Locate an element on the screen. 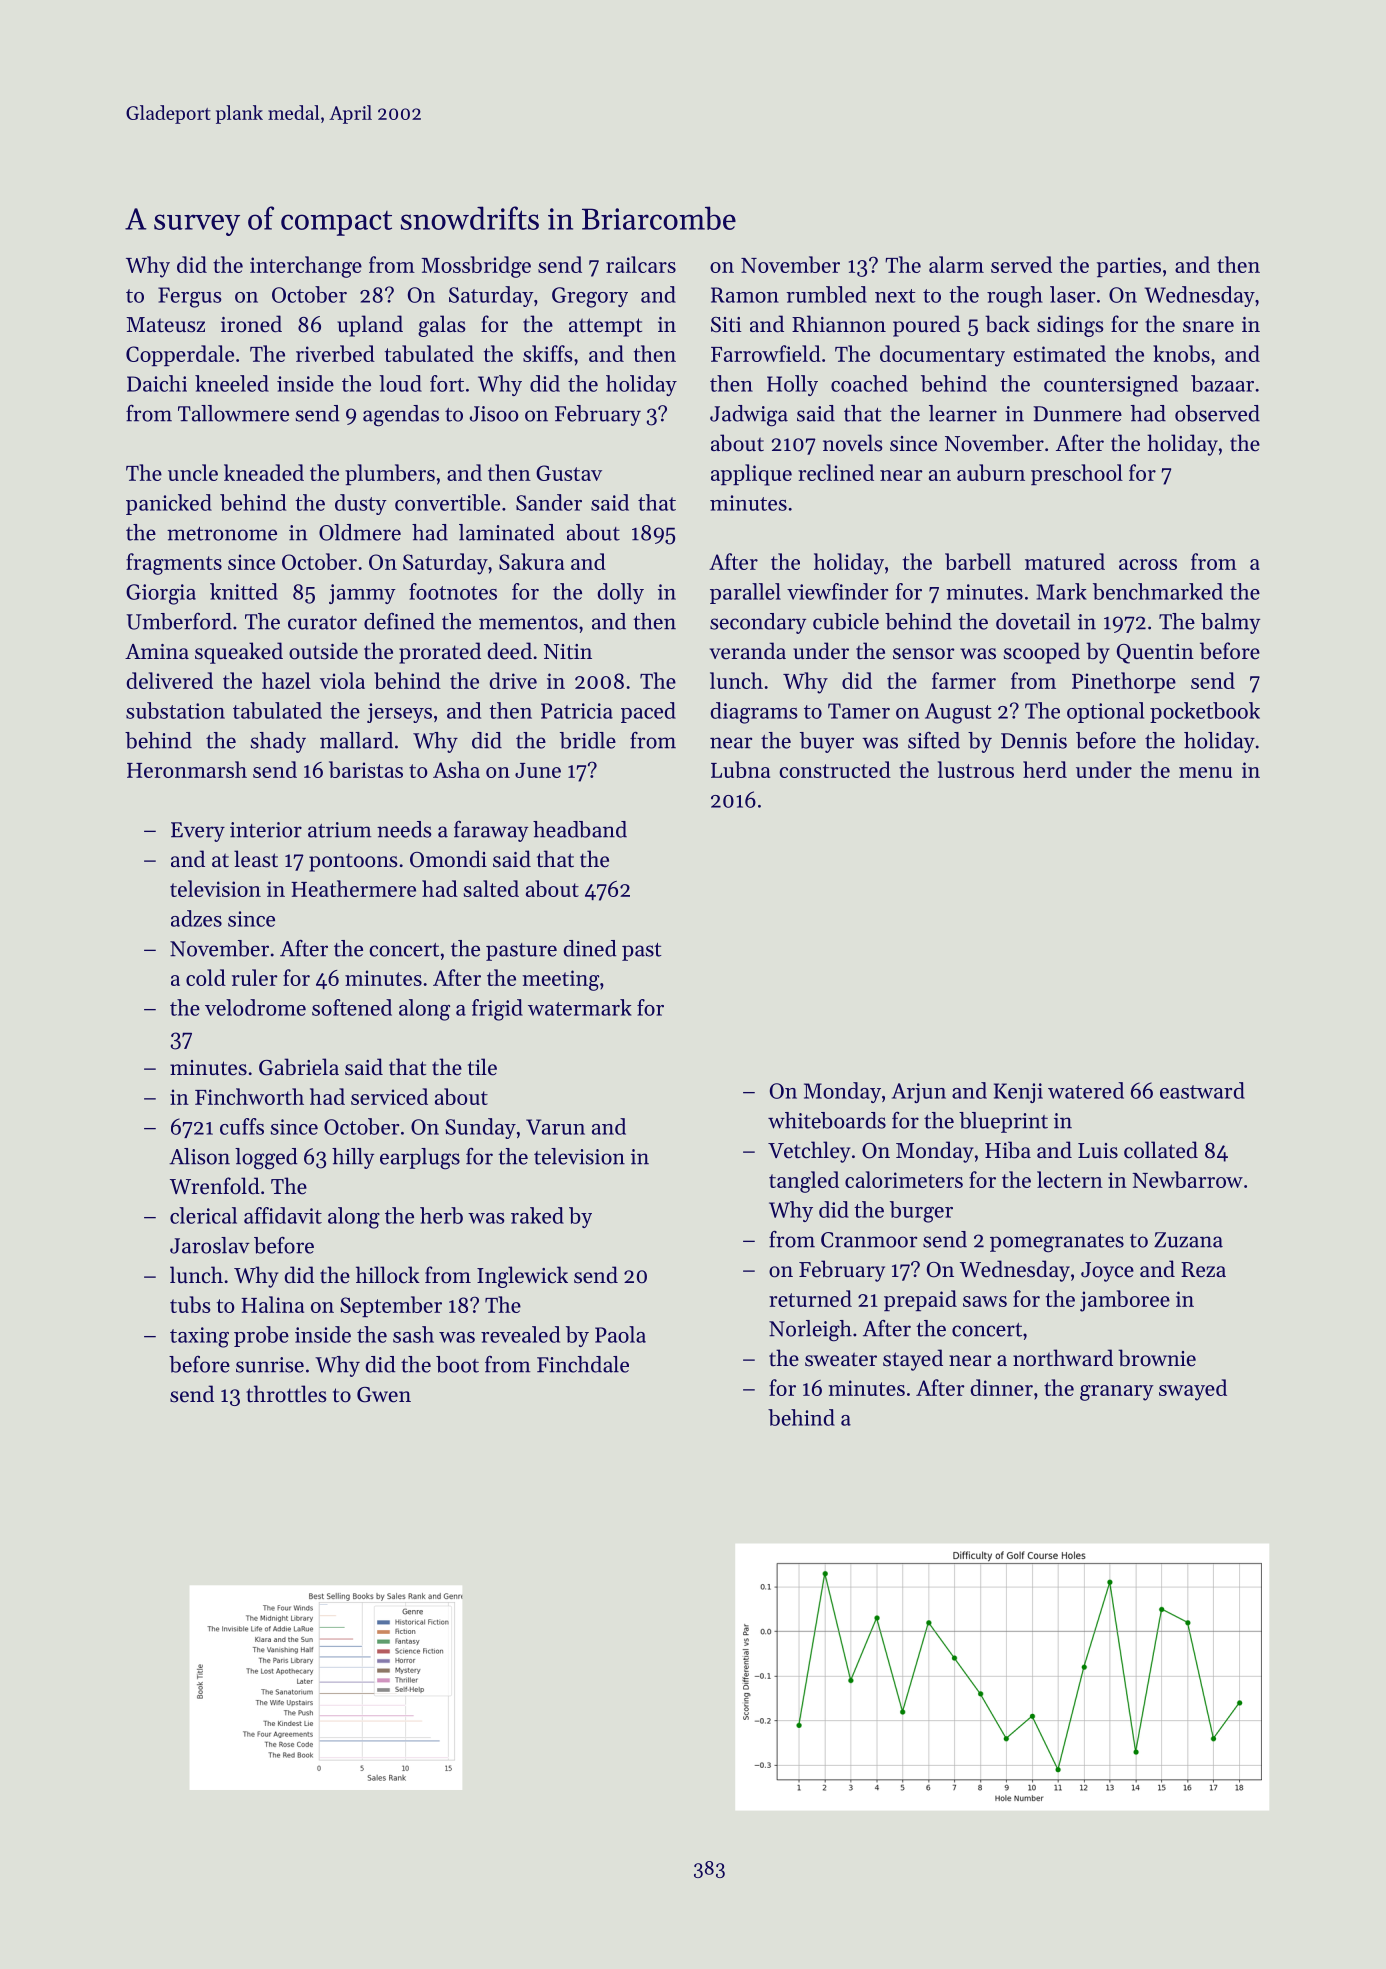 The image size is (1386, 1969). mallard is located at coordinates (356, 740).
